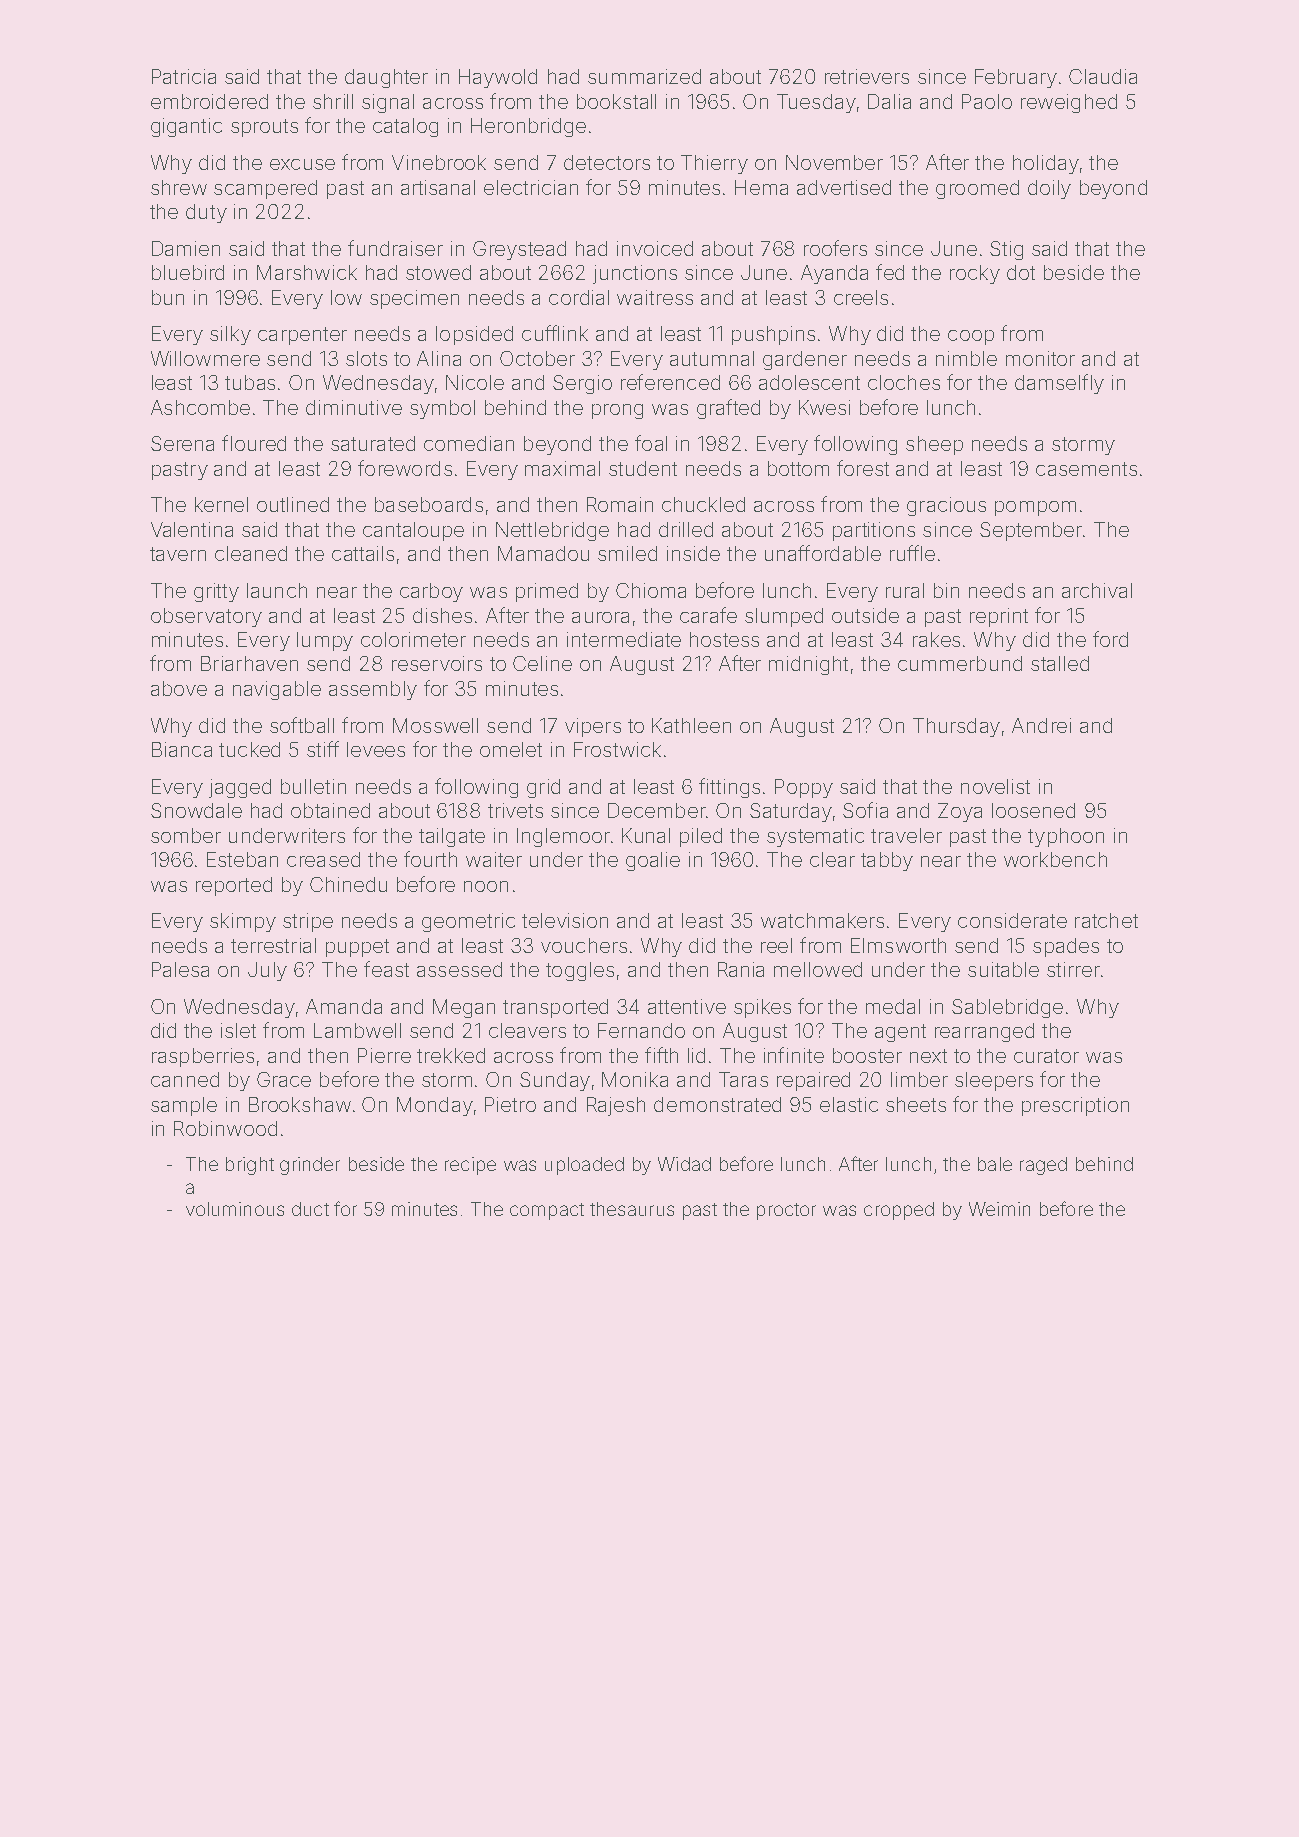 The width and height of the document is (1299, 1837). I want to click on student, so click(643, 468).
